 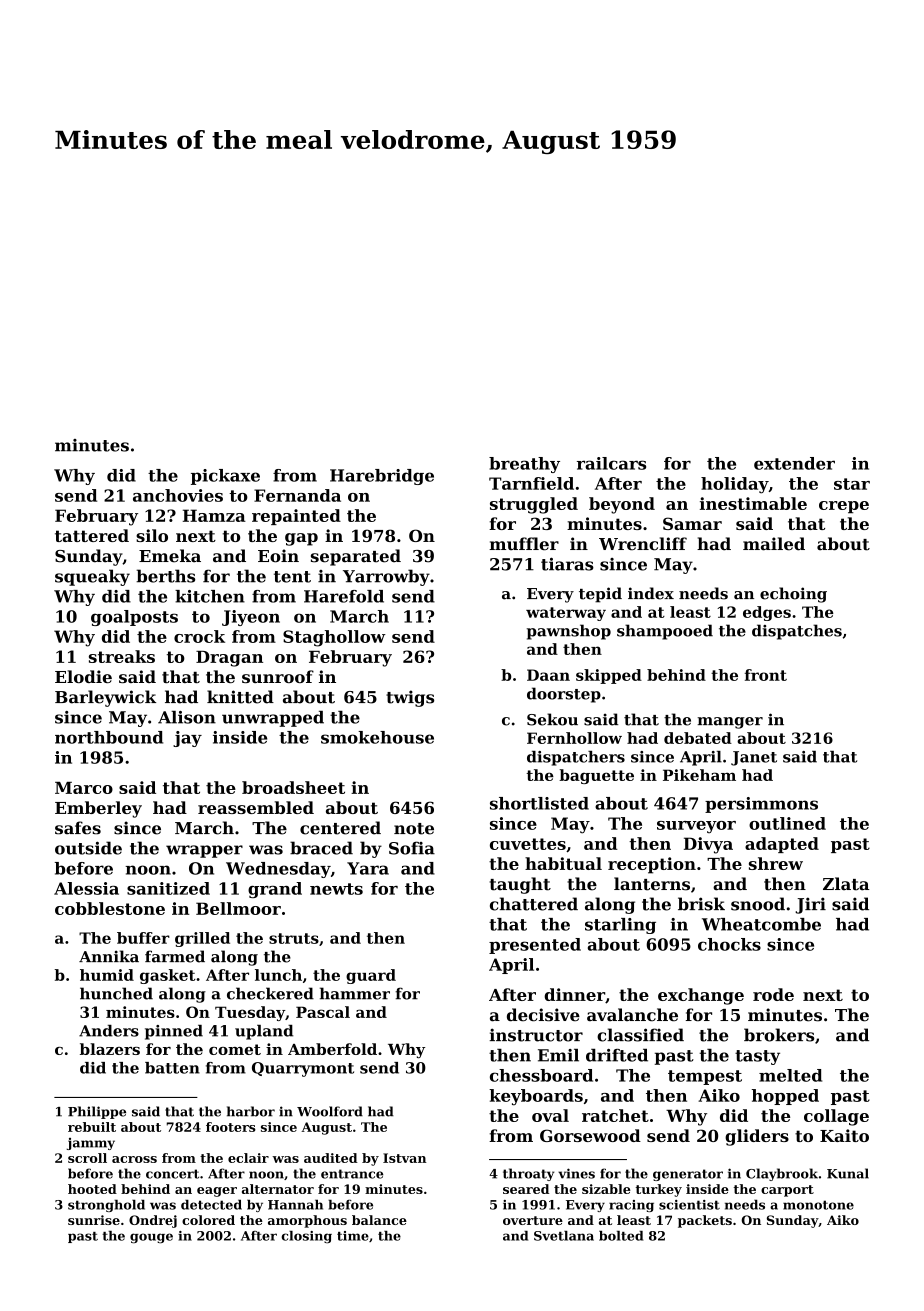 I want to click on extender, so click(x=794, y=463).
